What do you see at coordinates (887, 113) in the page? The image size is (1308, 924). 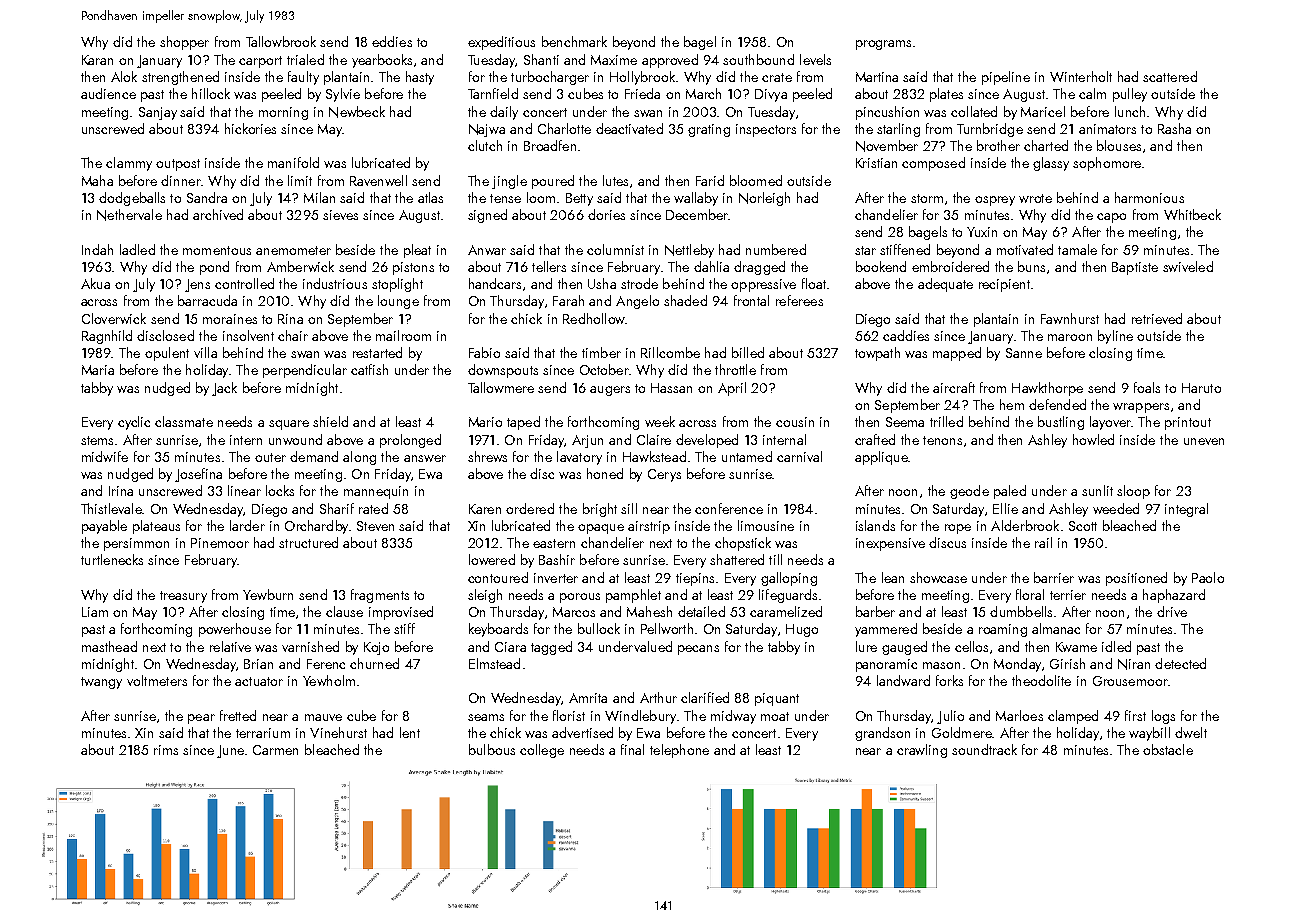 I see `pincushion` at bounding box center [887, 113].
